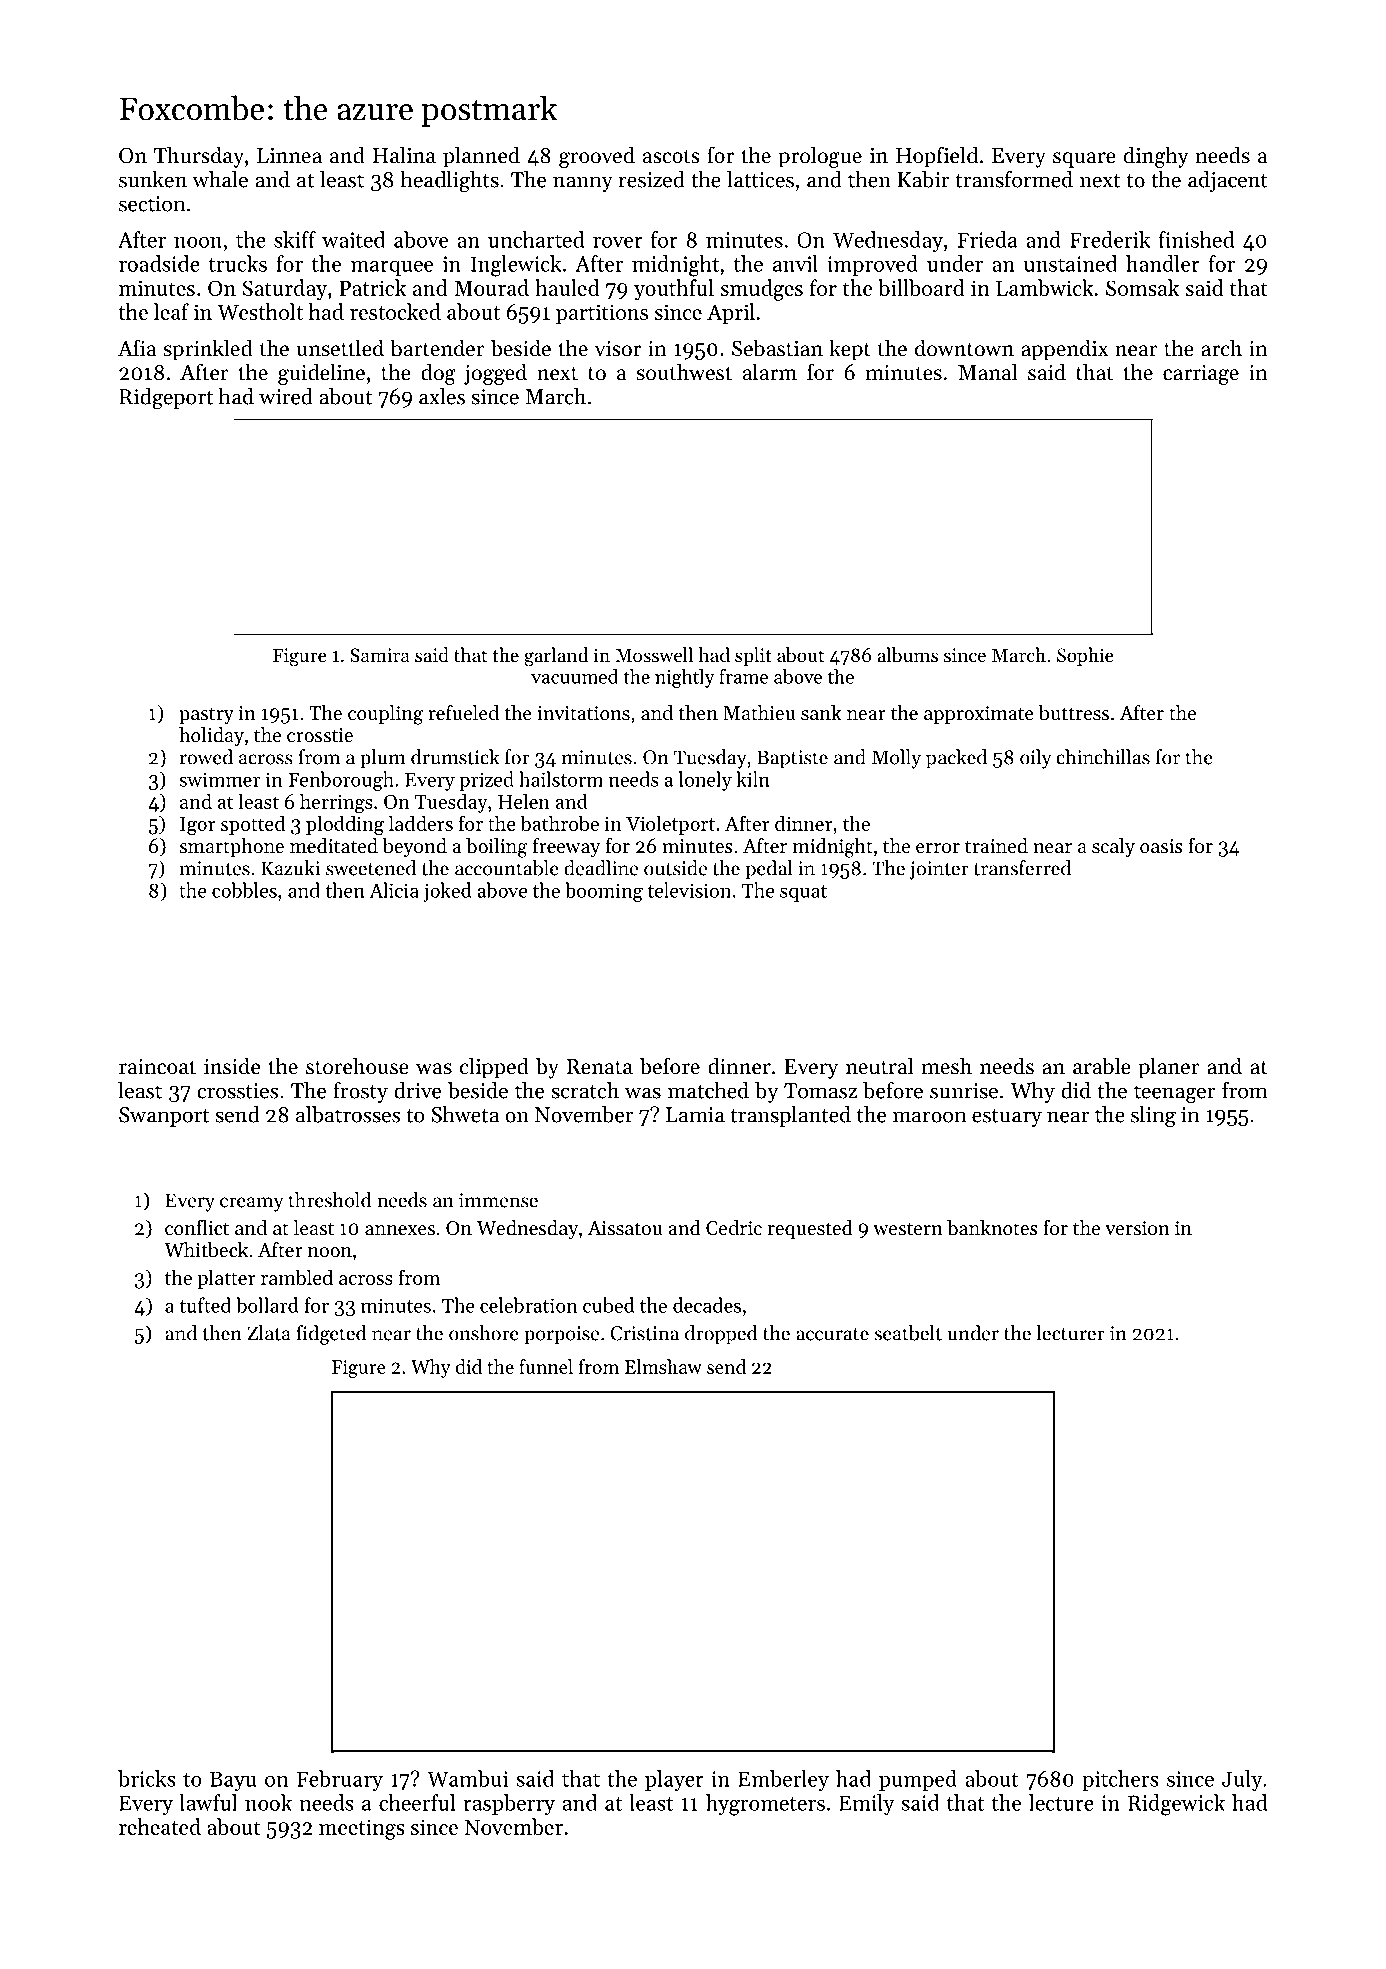  What do you see at coordinates (1201, 375) in the document?
I see `carriage` at bounding box center [1201, 375].
